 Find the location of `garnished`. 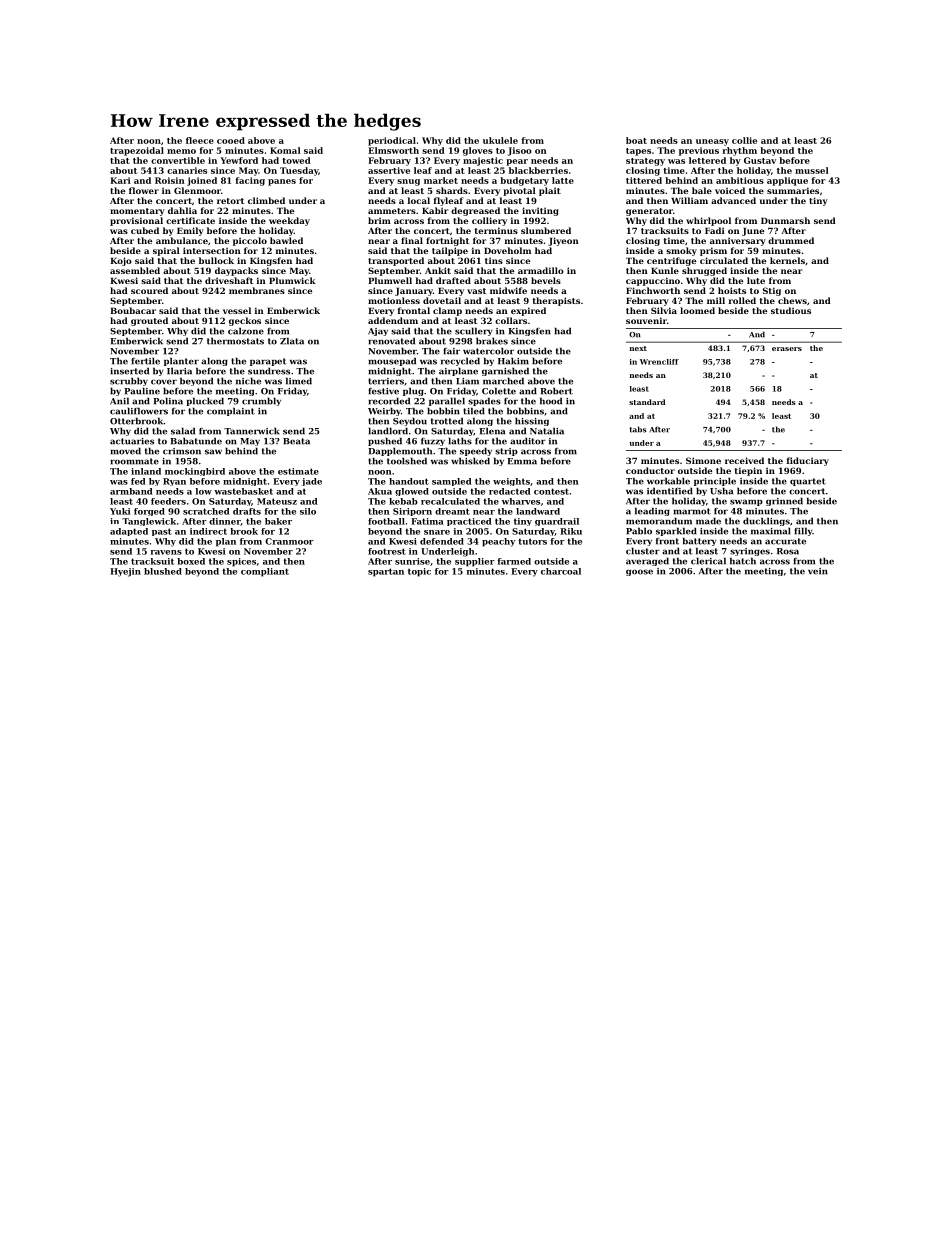

garnished is located at coordinates (505, 371).
